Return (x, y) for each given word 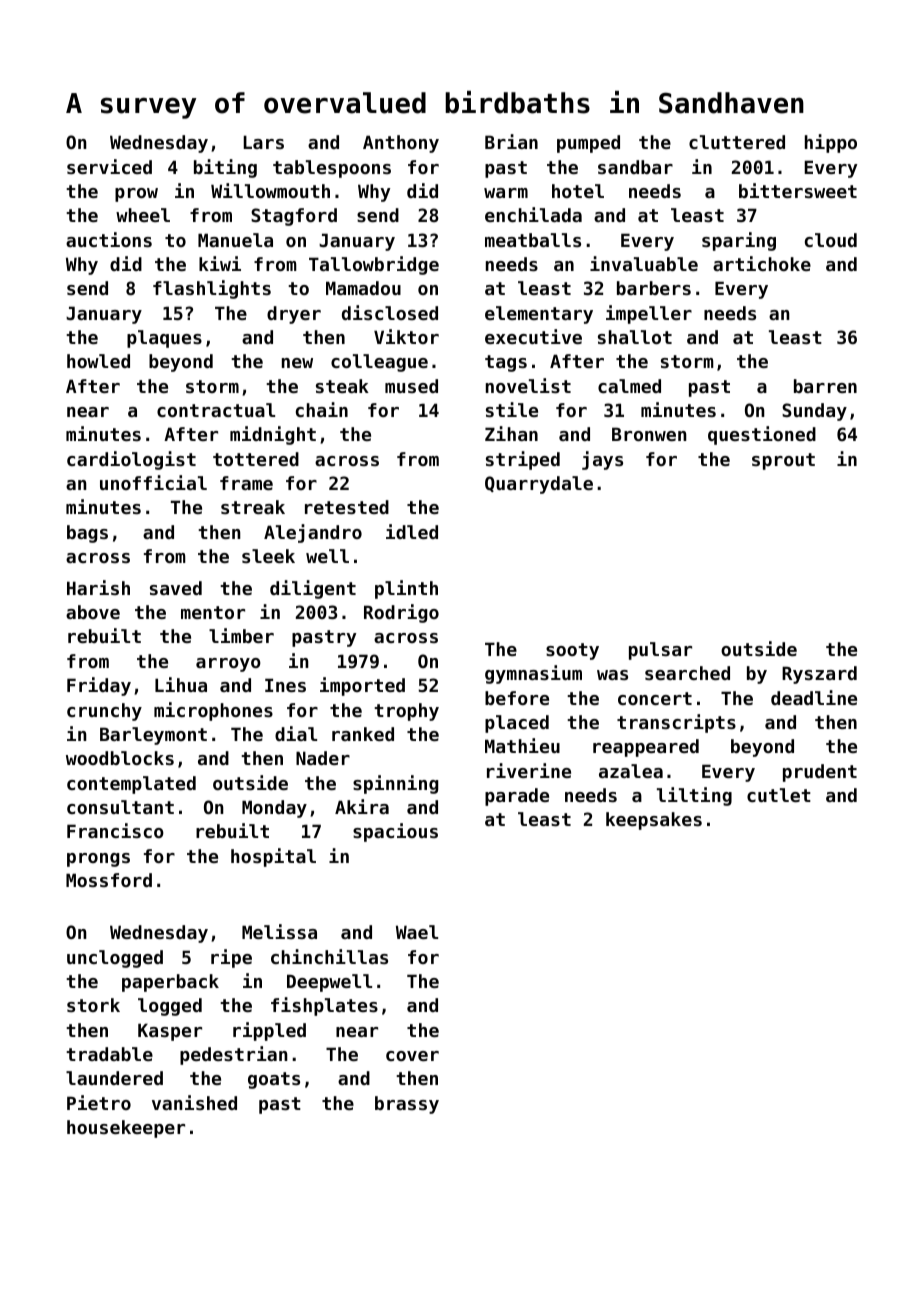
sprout (783, 461)
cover (412, 1056)
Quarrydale (539, 485)
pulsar (660, 651)
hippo (831, 143)
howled (98, 361)
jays (602, 460)
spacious (395, 832)
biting (225, 168)
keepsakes (654, 821)
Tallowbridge (374, 265)
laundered (114, 1078)
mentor (213, 612)
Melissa (279, 931)
